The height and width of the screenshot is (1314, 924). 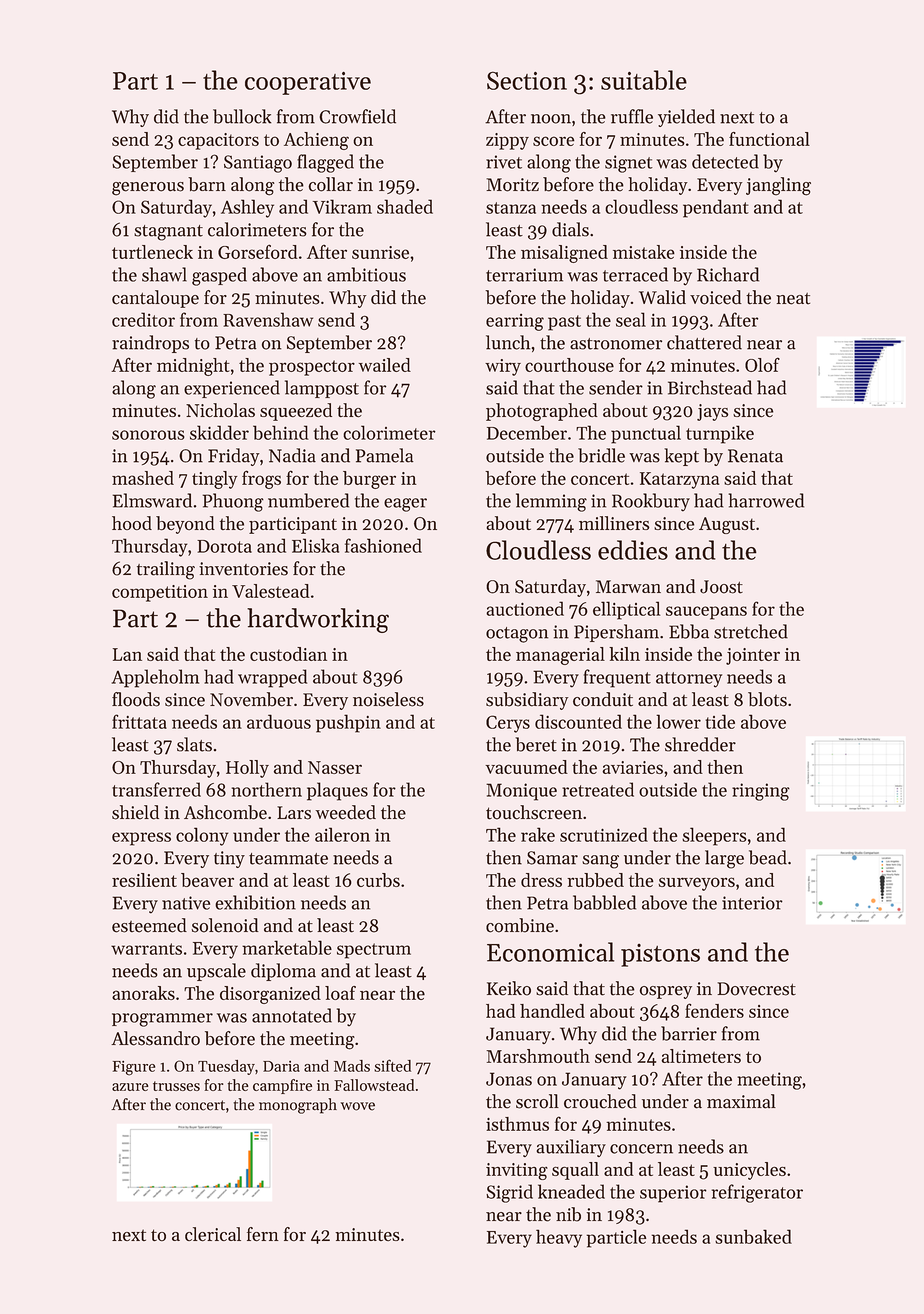 What do you see at coordinates (644, 80) in the screenshot?
I see `suitable` at bounding box center [644, 80].
